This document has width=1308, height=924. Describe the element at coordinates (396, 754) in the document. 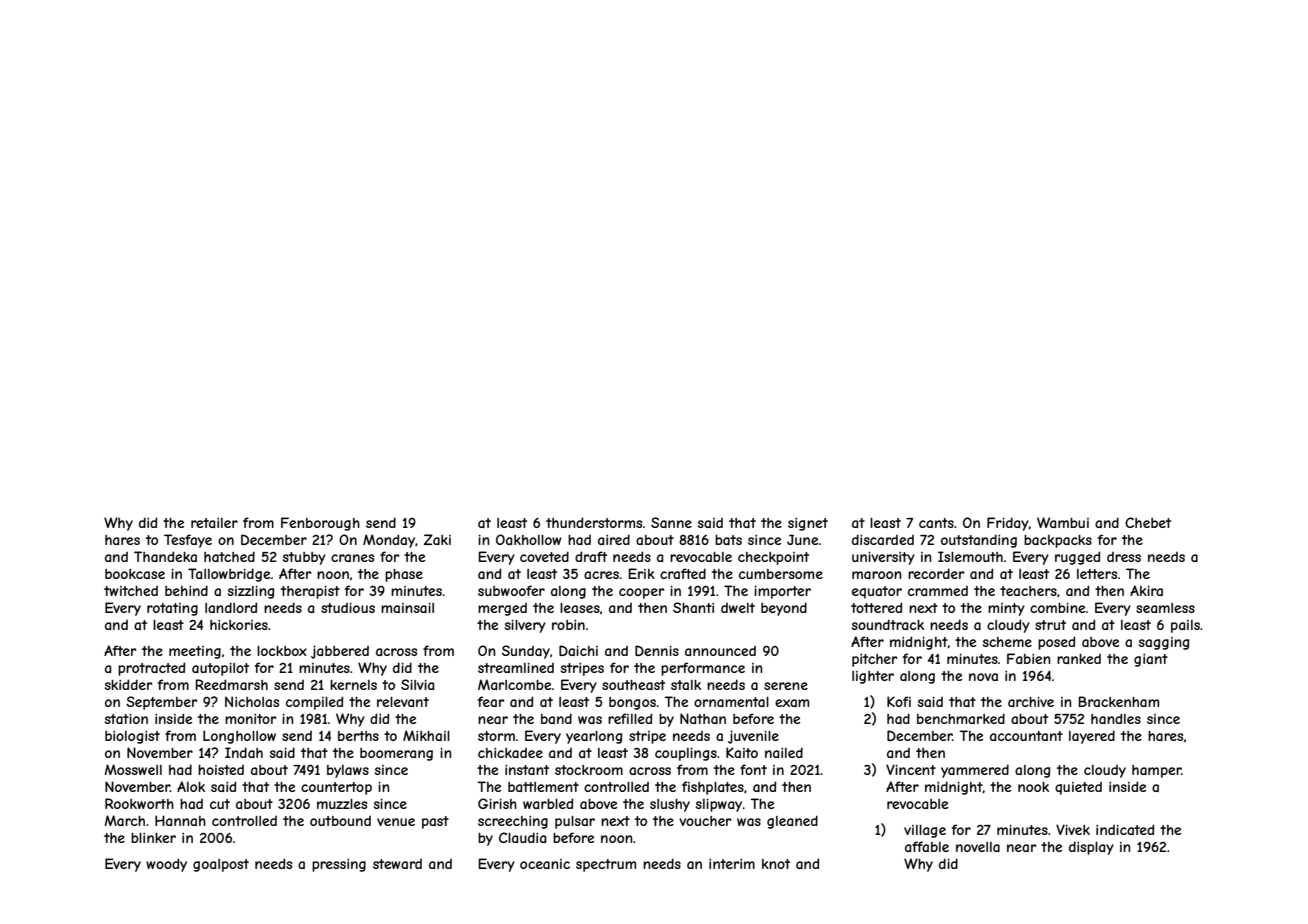

I see `boomerang` at that location.
